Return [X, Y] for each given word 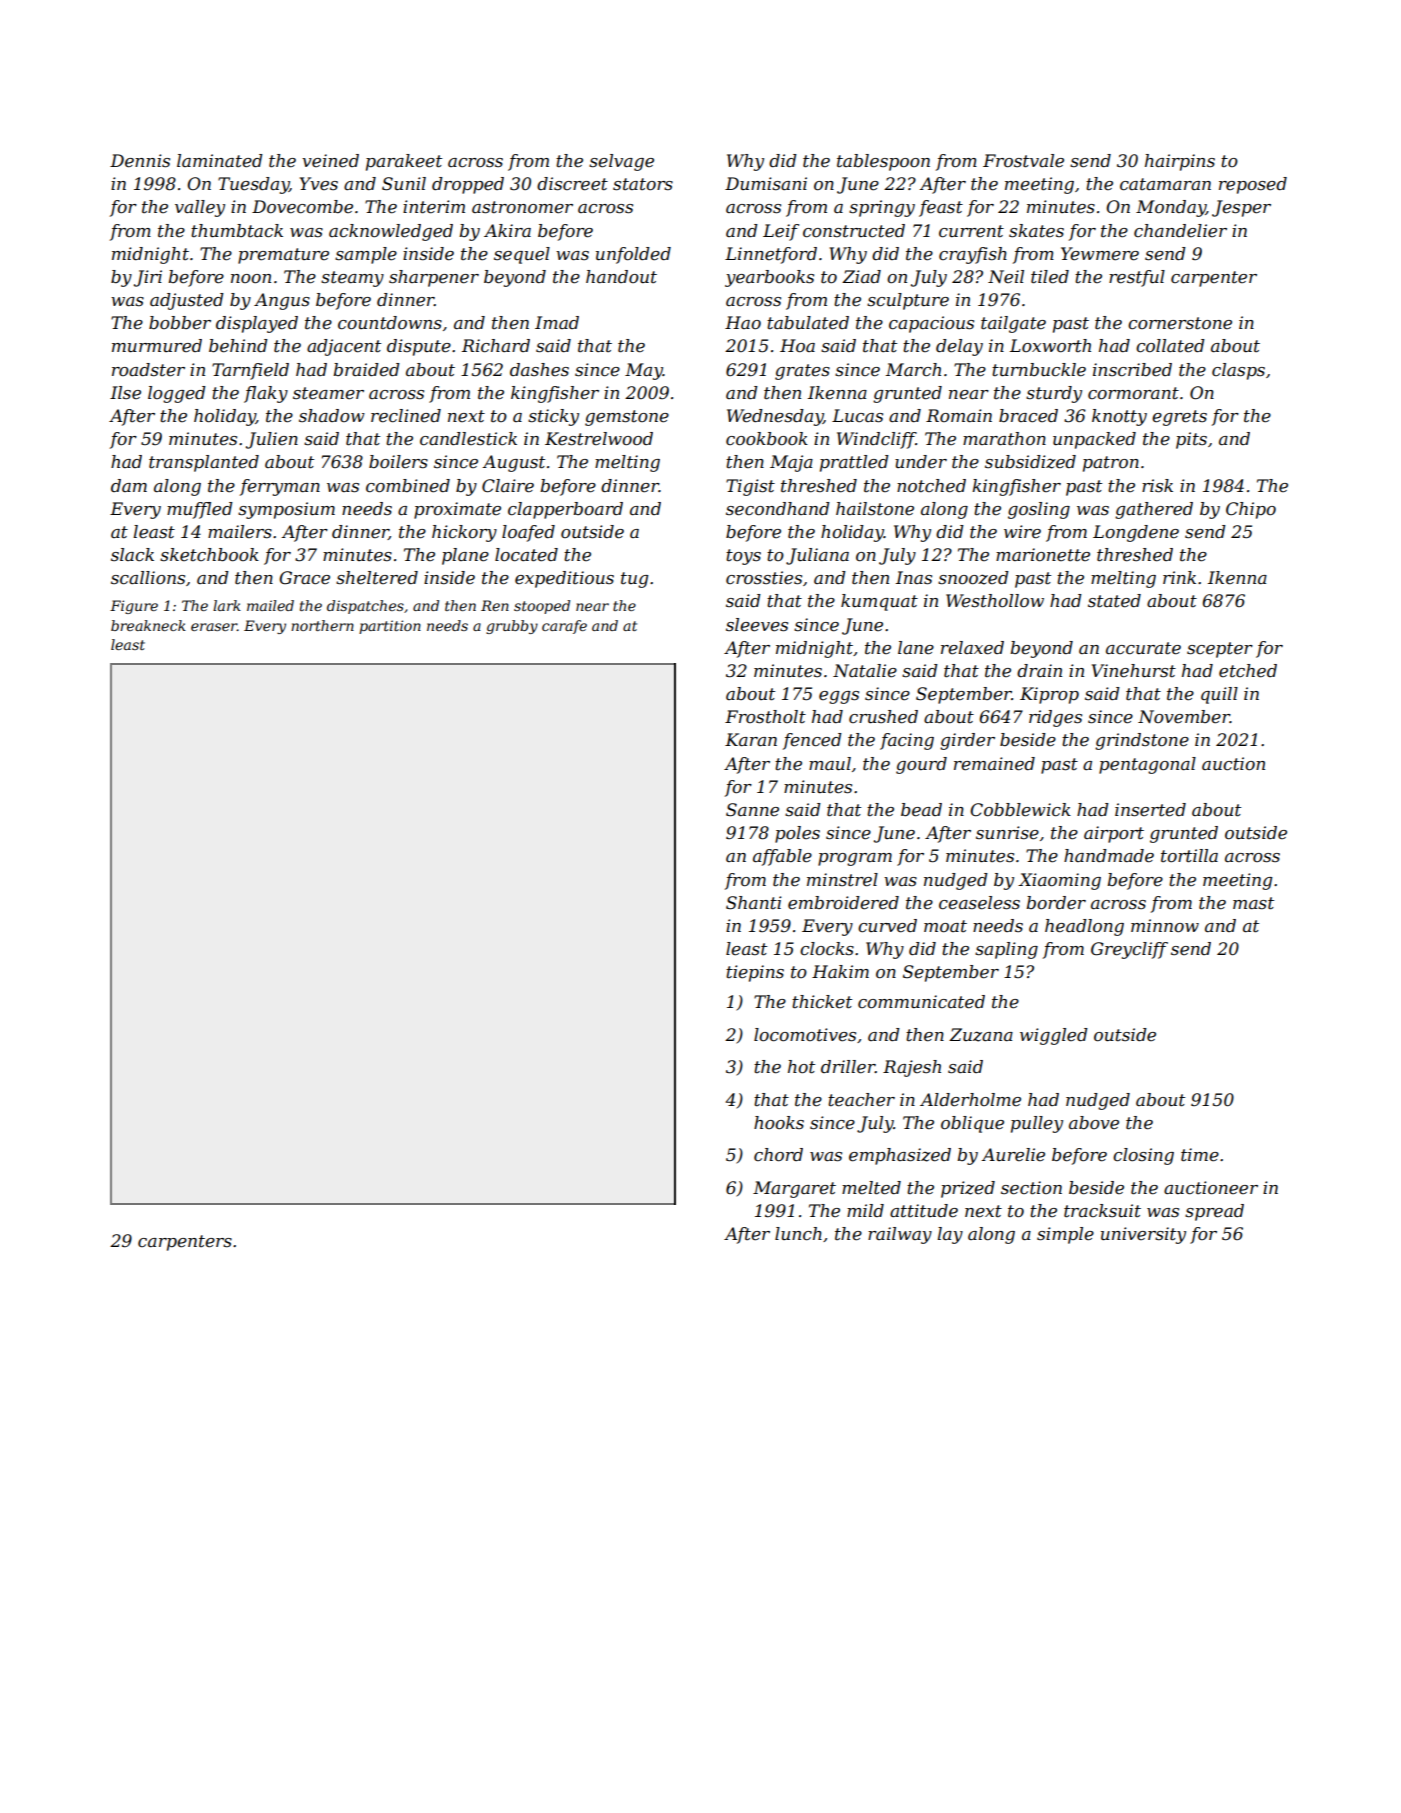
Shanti [754, 903]
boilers [398, 462]
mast [1253, 903]
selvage [621, 162]
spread [1214, 1212]
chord [778, 1155]
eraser [214, 627]
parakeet [404, 162]
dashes [539, 369]
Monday [1171, 208]
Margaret [794, 1189]
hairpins [1180, 162]
